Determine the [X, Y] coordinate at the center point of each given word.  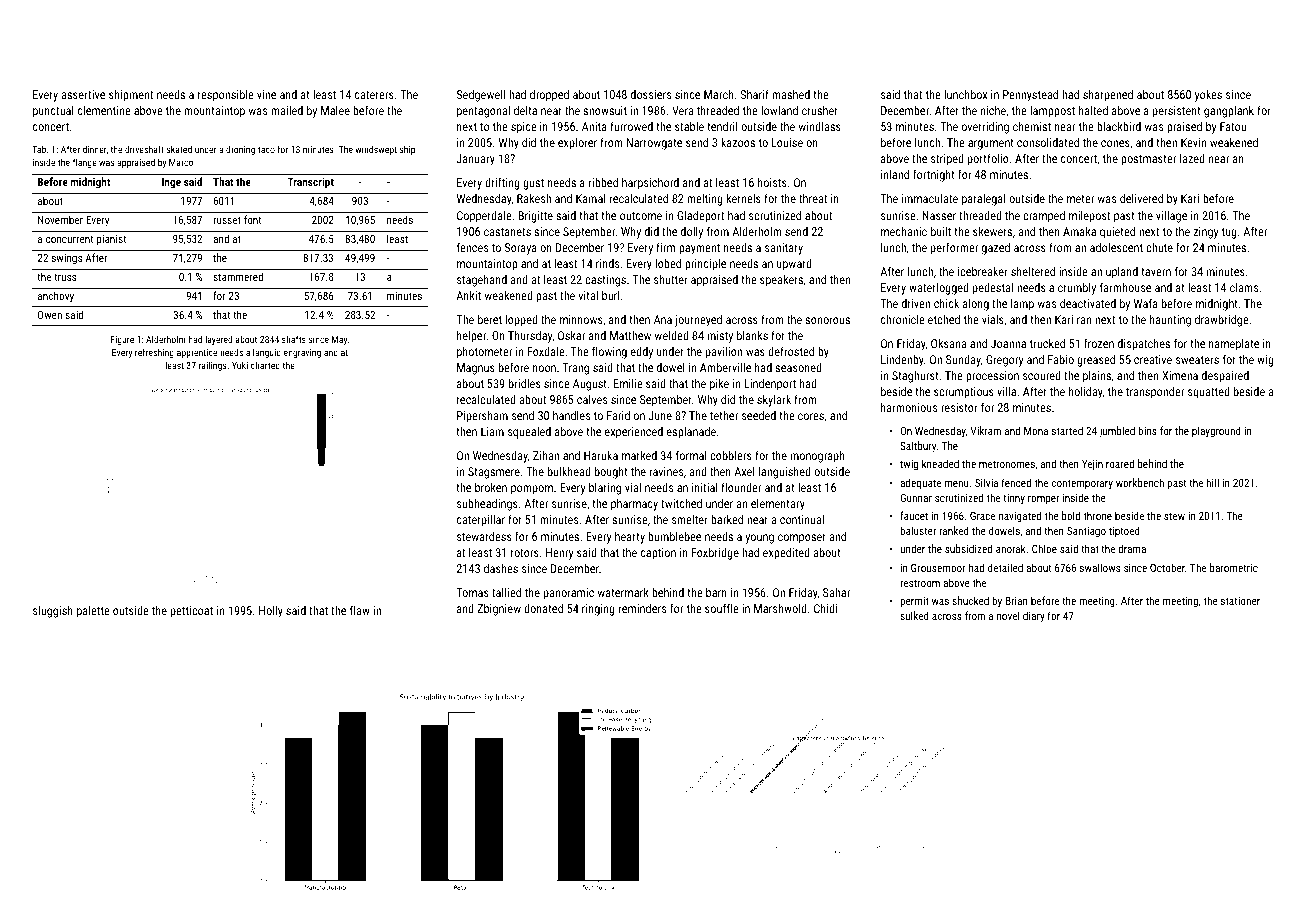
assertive [83, 94]
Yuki [240, 365]
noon [544, 368]
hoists [772, 182]
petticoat [192, 612]
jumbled [1117, 432]
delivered [1141, 198]
